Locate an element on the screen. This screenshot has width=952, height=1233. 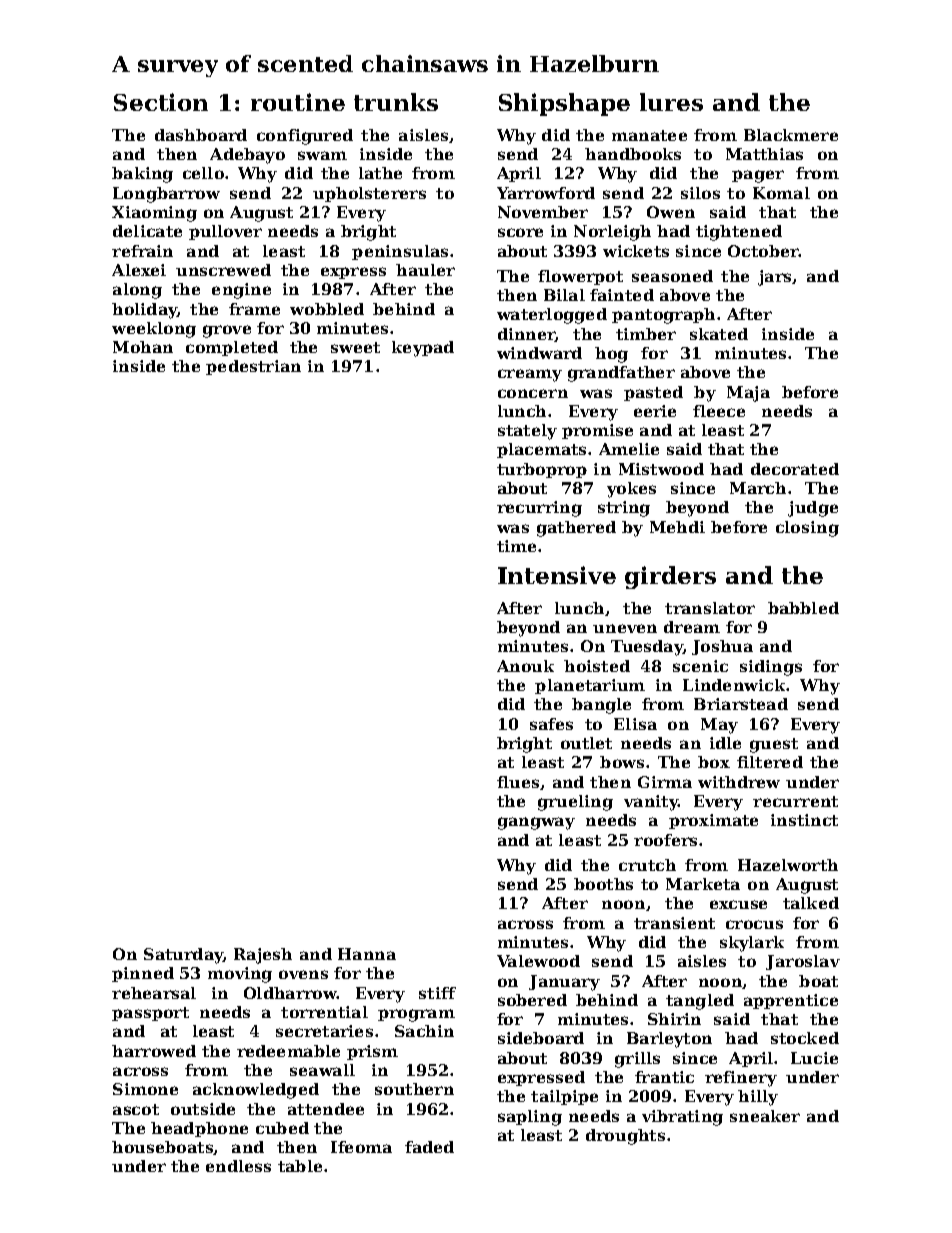
proximate is located at coordinates (713, 821).
